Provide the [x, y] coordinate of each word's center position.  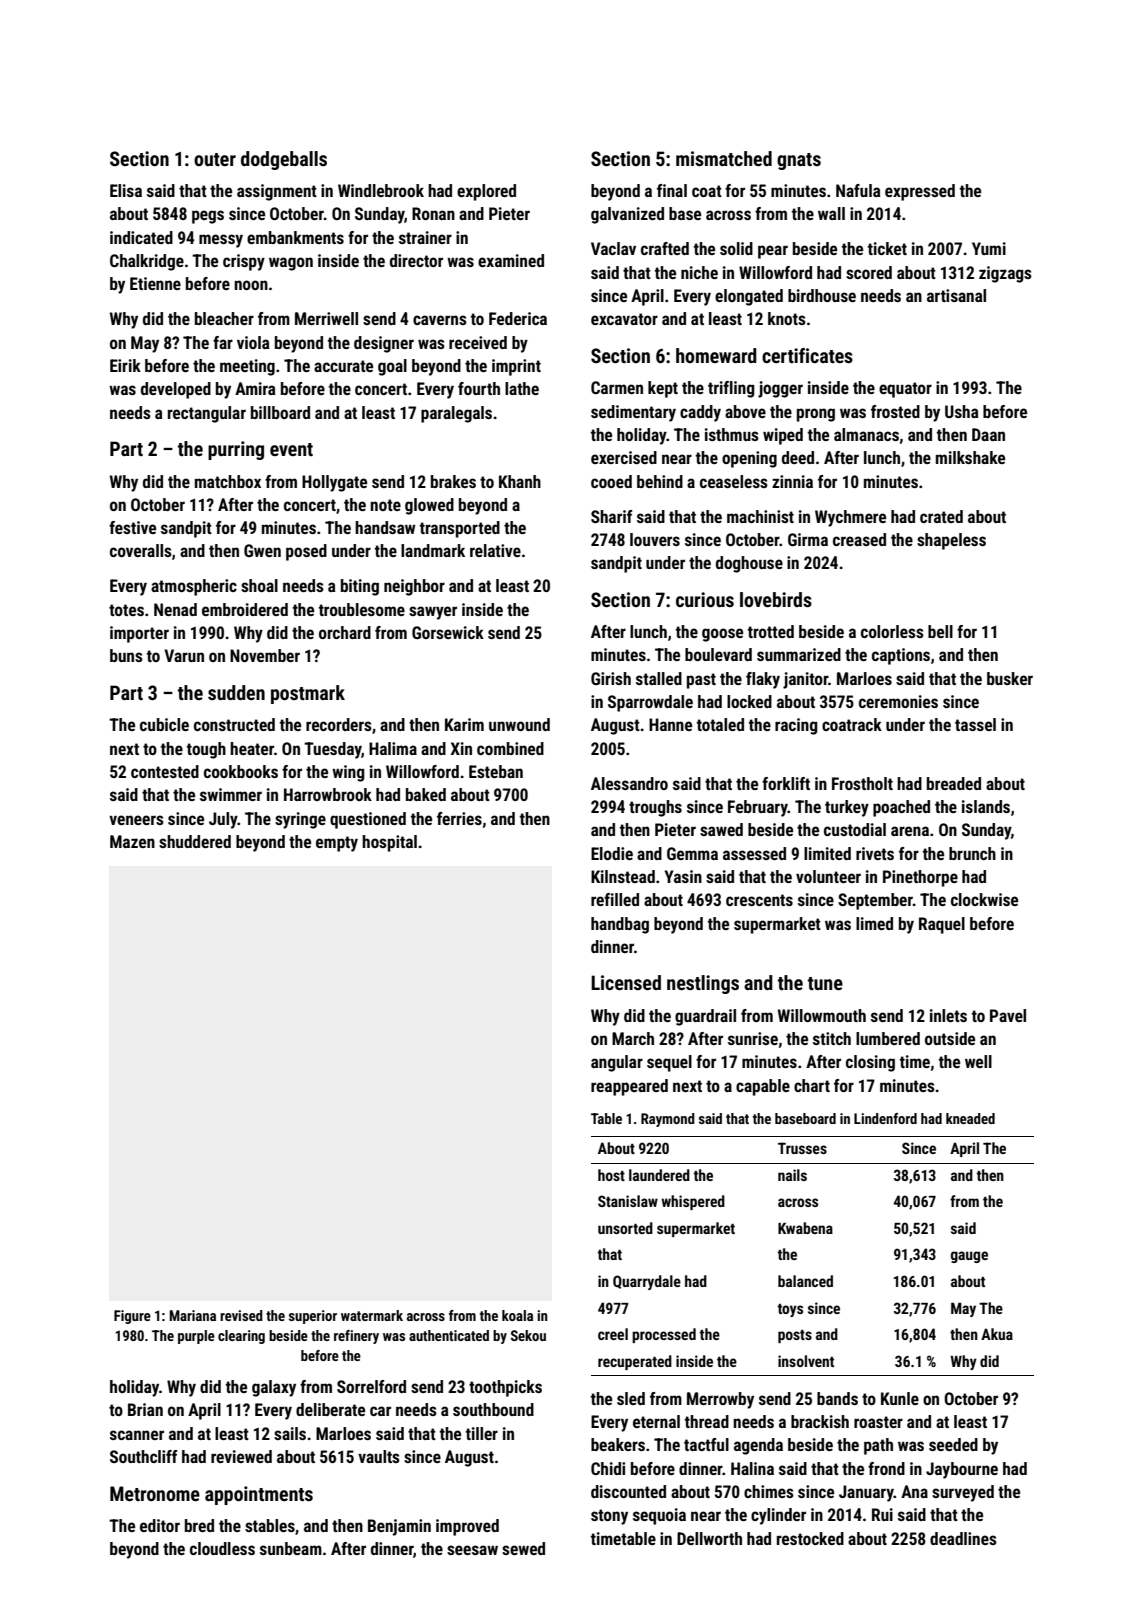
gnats [799, 161]
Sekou [528, 1335]
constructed [234, 724]
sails [290, 1433]
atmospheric [194, 587]
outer [215, 159]
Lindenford [885, 1118]
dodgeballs [284, 160]
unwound [519, 724]
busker [1010, 678]
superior [313, 1317]
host [611, 1175]
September [875, 901]
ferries [459, 818]
